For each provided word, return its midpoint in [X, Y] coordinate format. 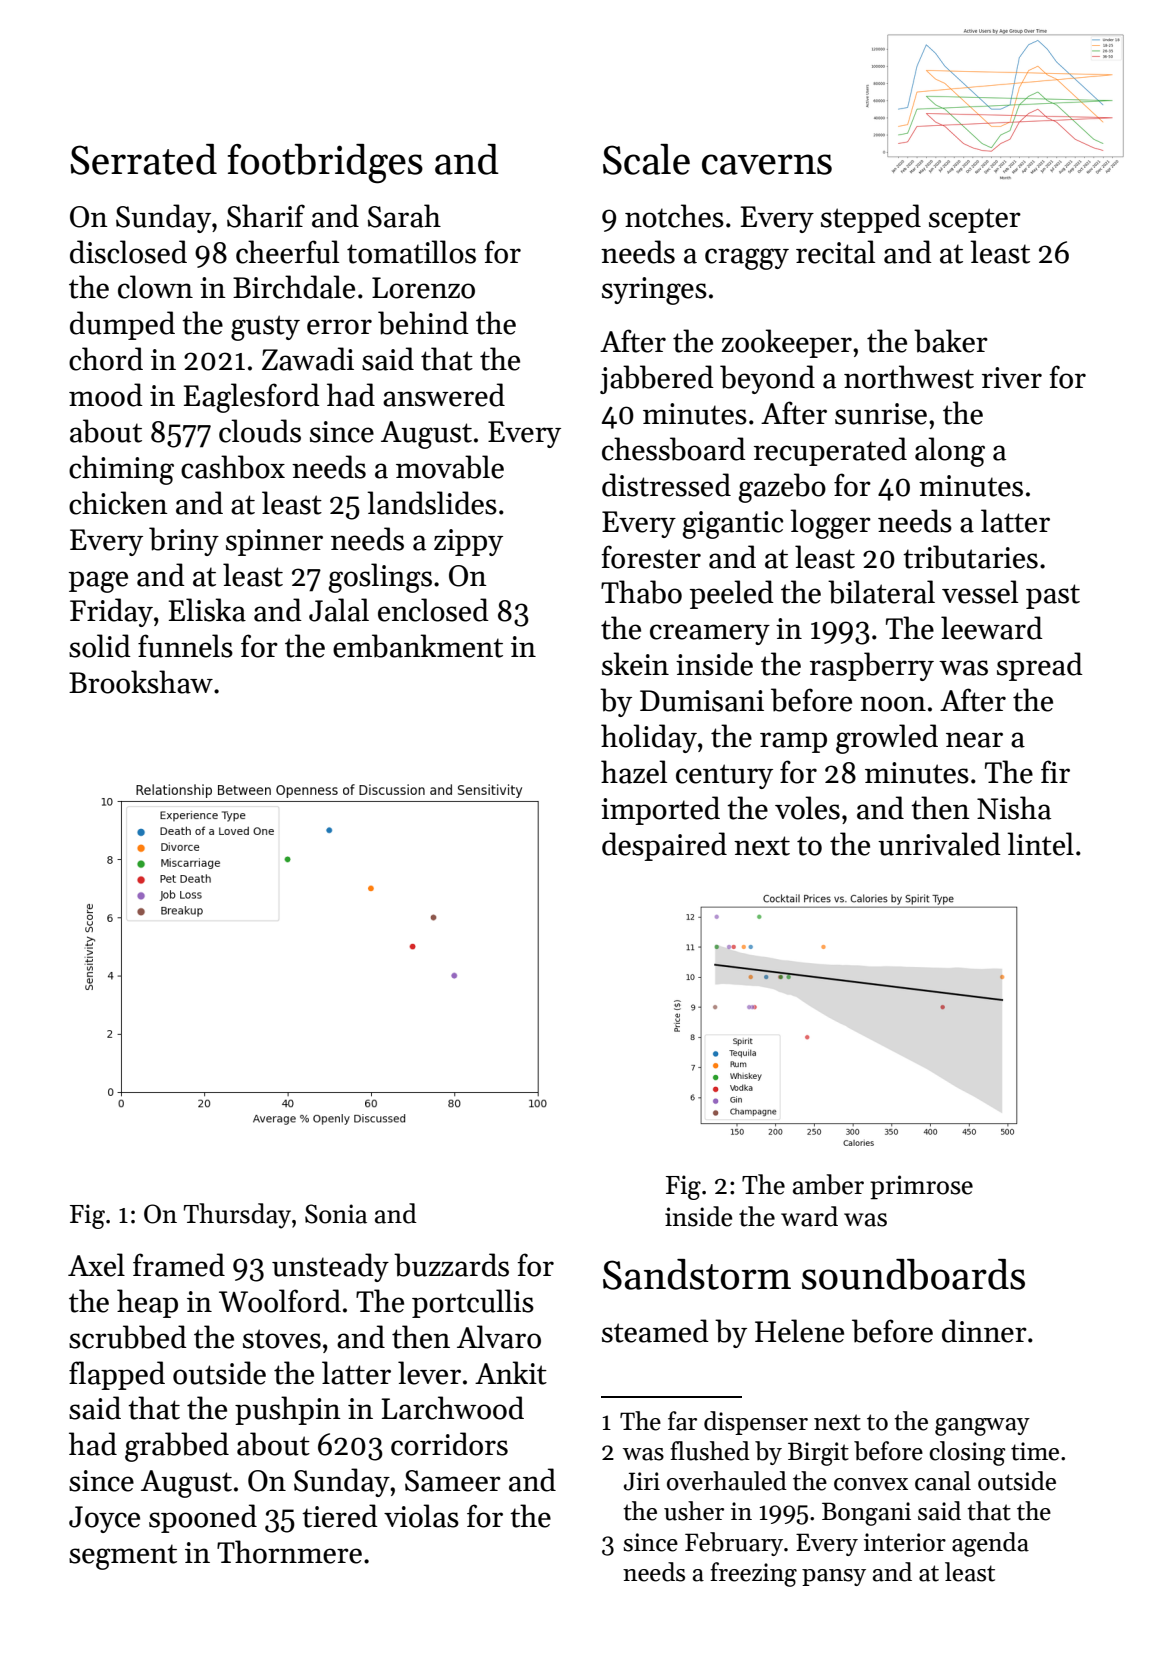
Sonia [336, 1214]
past [1053, 596]
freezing [754, 1574]
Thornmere [289, 1552]
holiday [649, 738]
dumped [122, 325]
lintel [1040, 844]
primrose [921, 1187]
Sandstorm [697, 1274]
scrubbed [128, 1337]
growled [887, 739]
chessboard [674, 449]
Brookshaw [141, 682]
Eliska [207, 610]
